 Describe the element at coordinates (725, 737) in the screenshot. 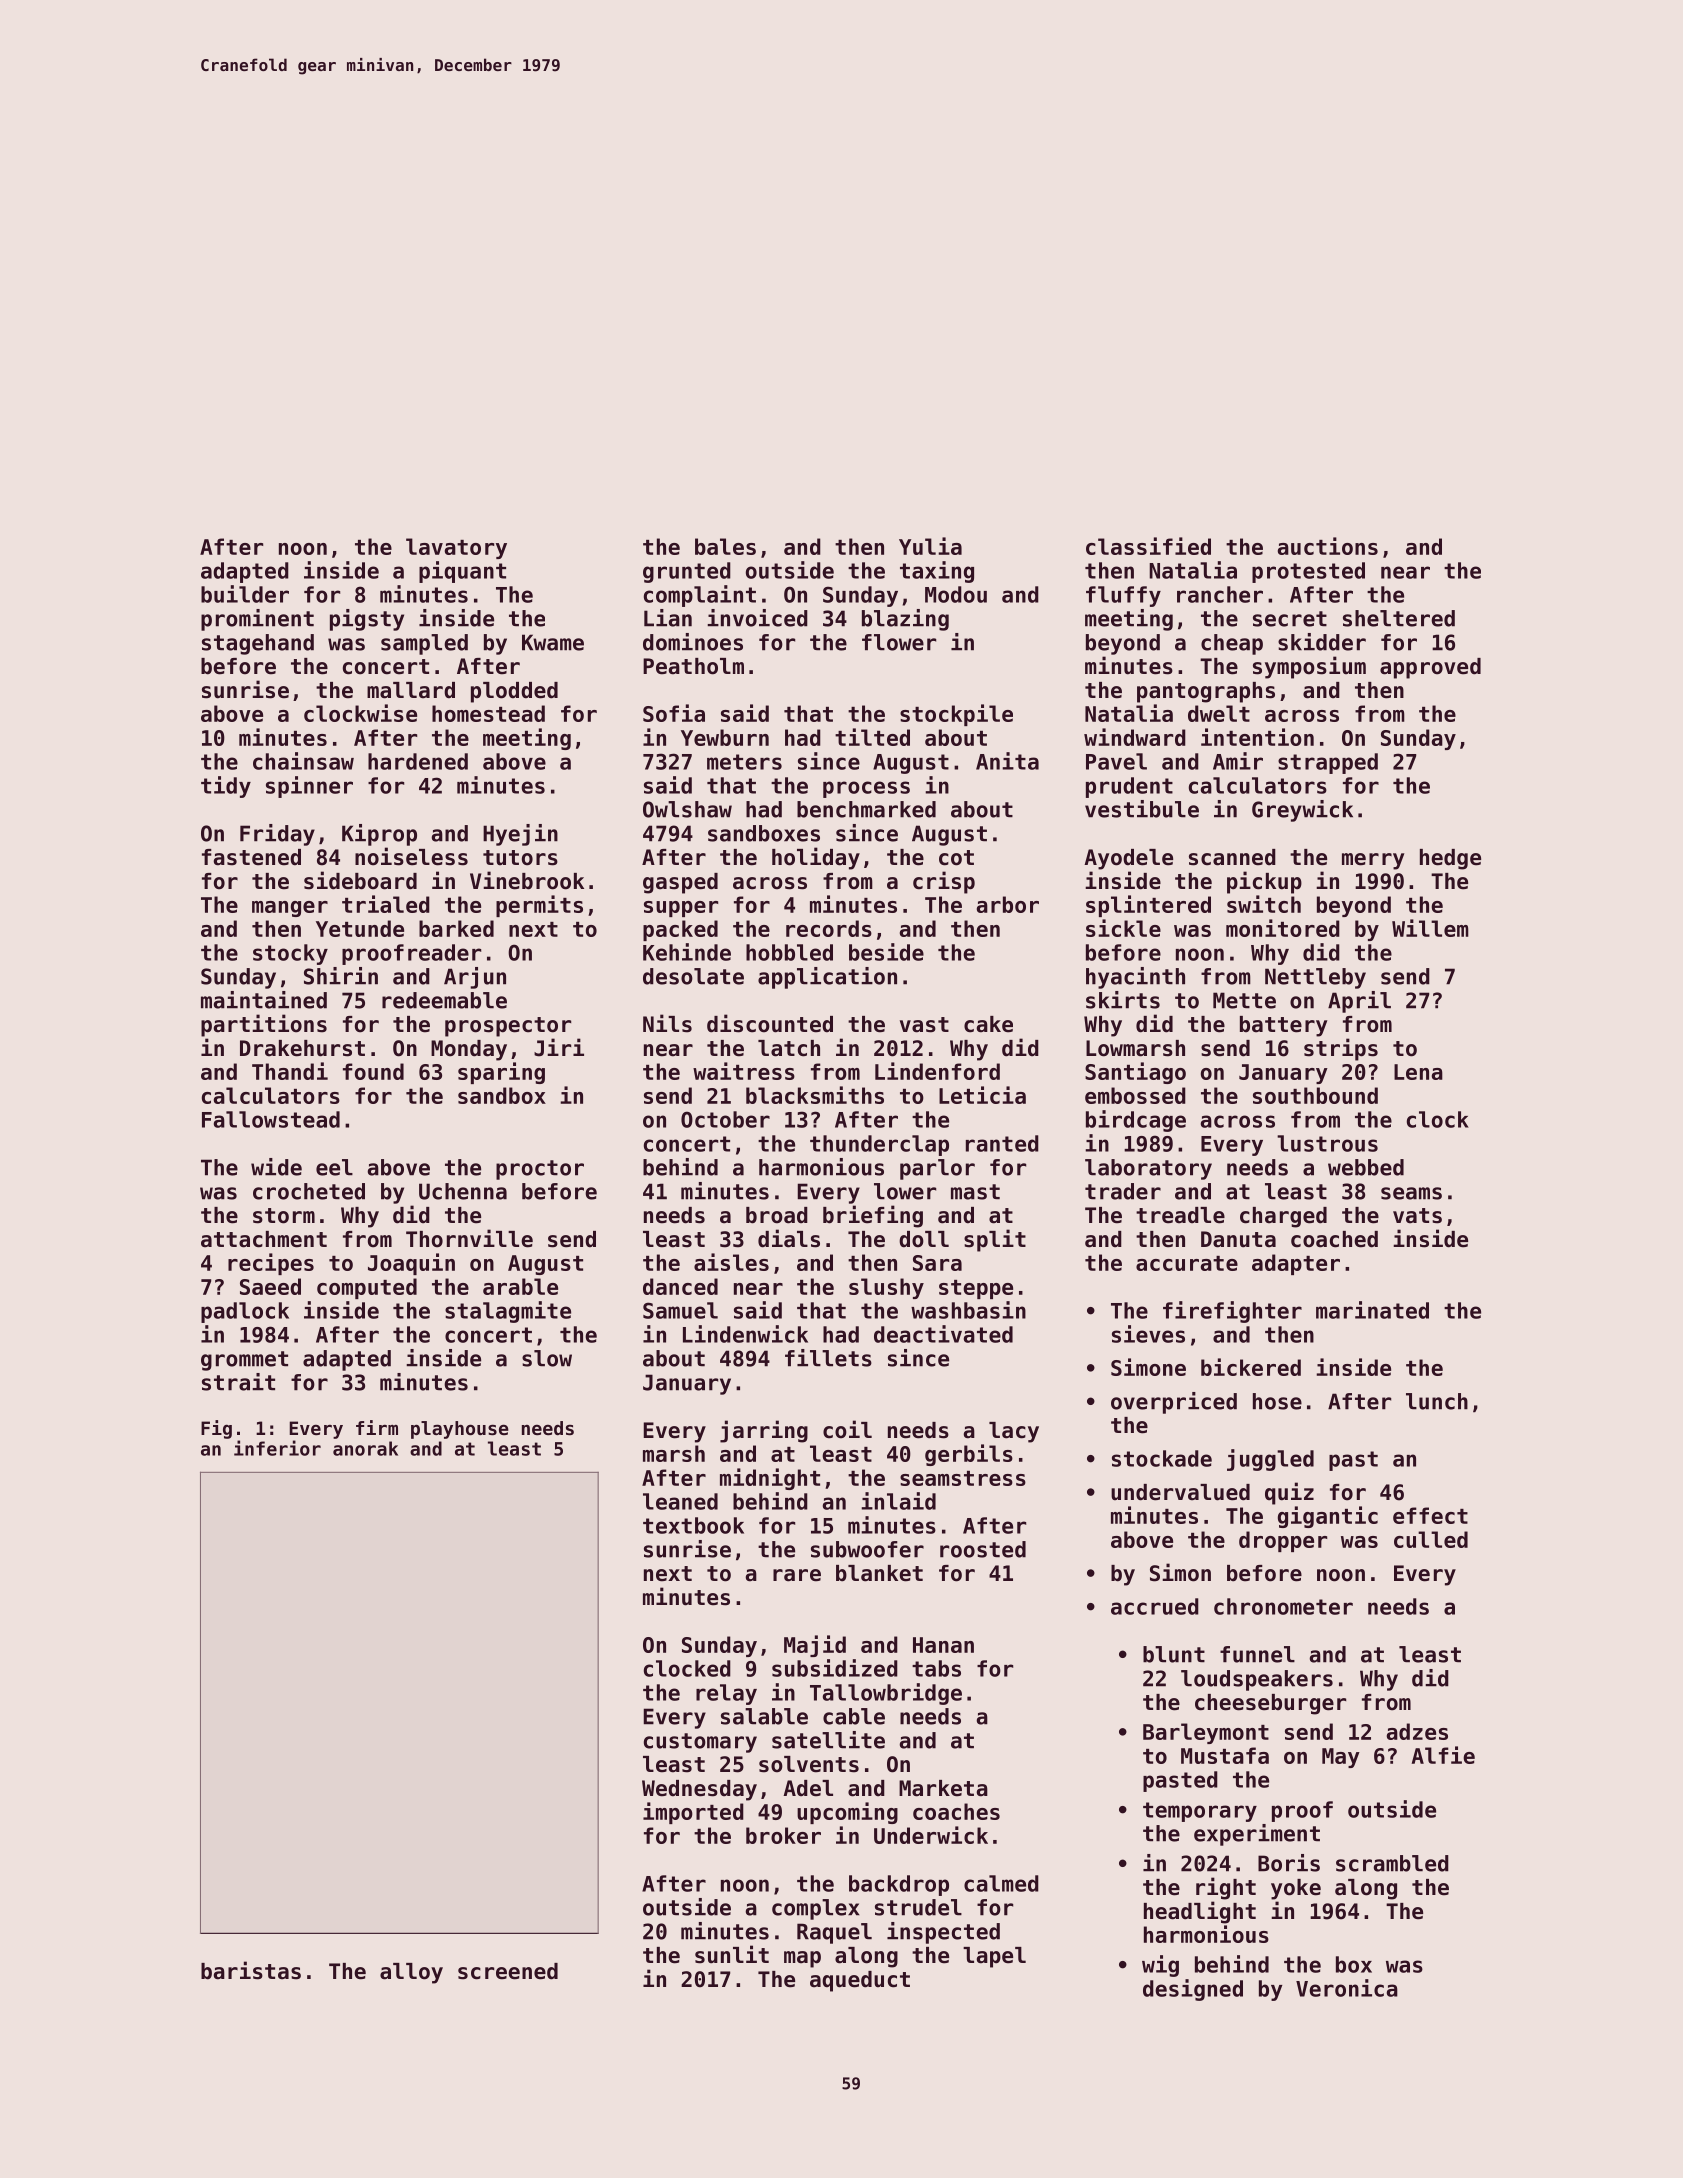

I see `Yewburn` at that location.
